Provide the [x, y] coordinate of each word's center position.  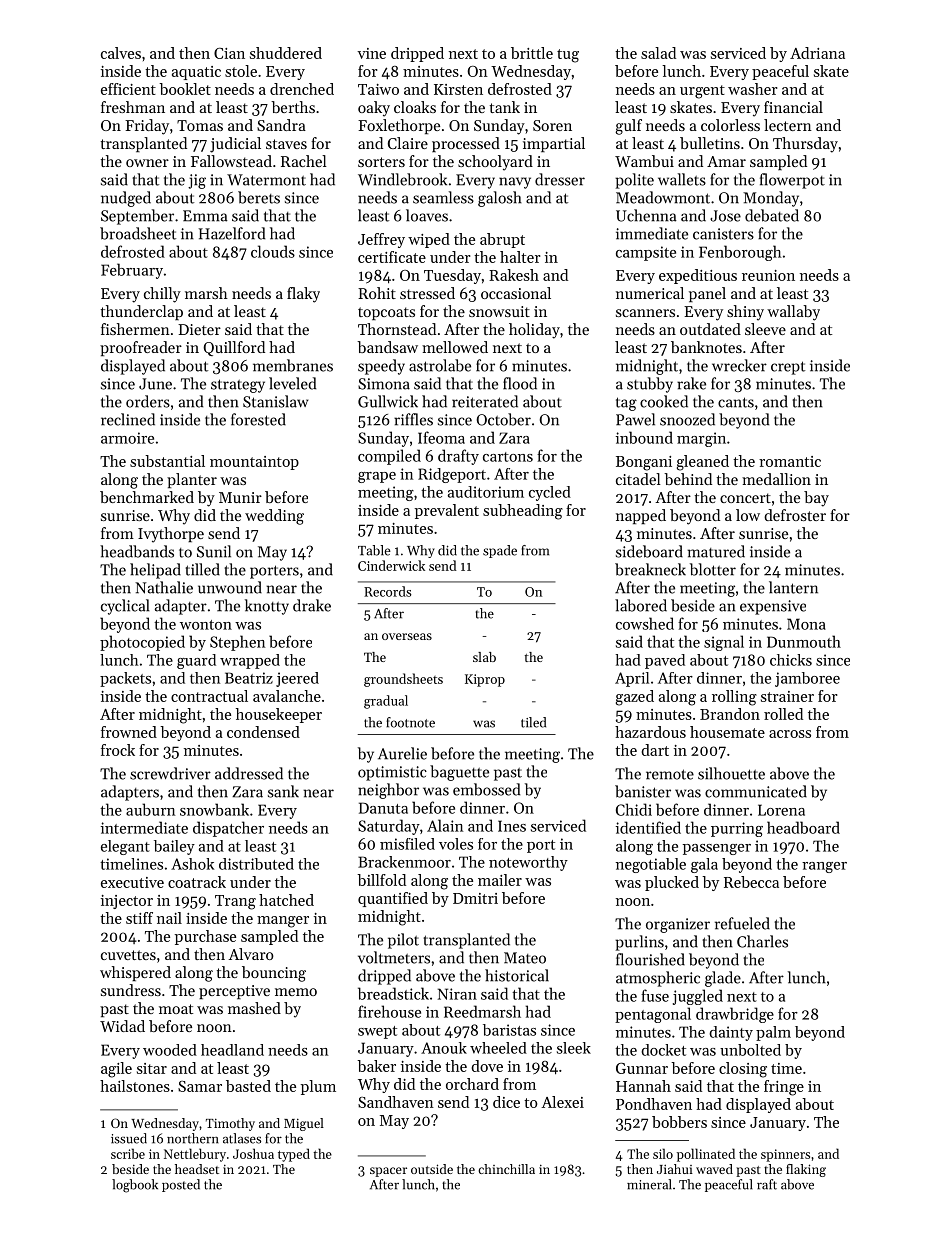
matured [716, 551]
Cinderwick [391, 565]
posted [181, 1185]
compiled [389, 457]
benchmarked [147, 497]
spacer [388, 1172]
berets [259, 197]
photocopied [142, 643]
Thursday [805, 145]
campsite [646, 253]
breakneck [650, 569]
